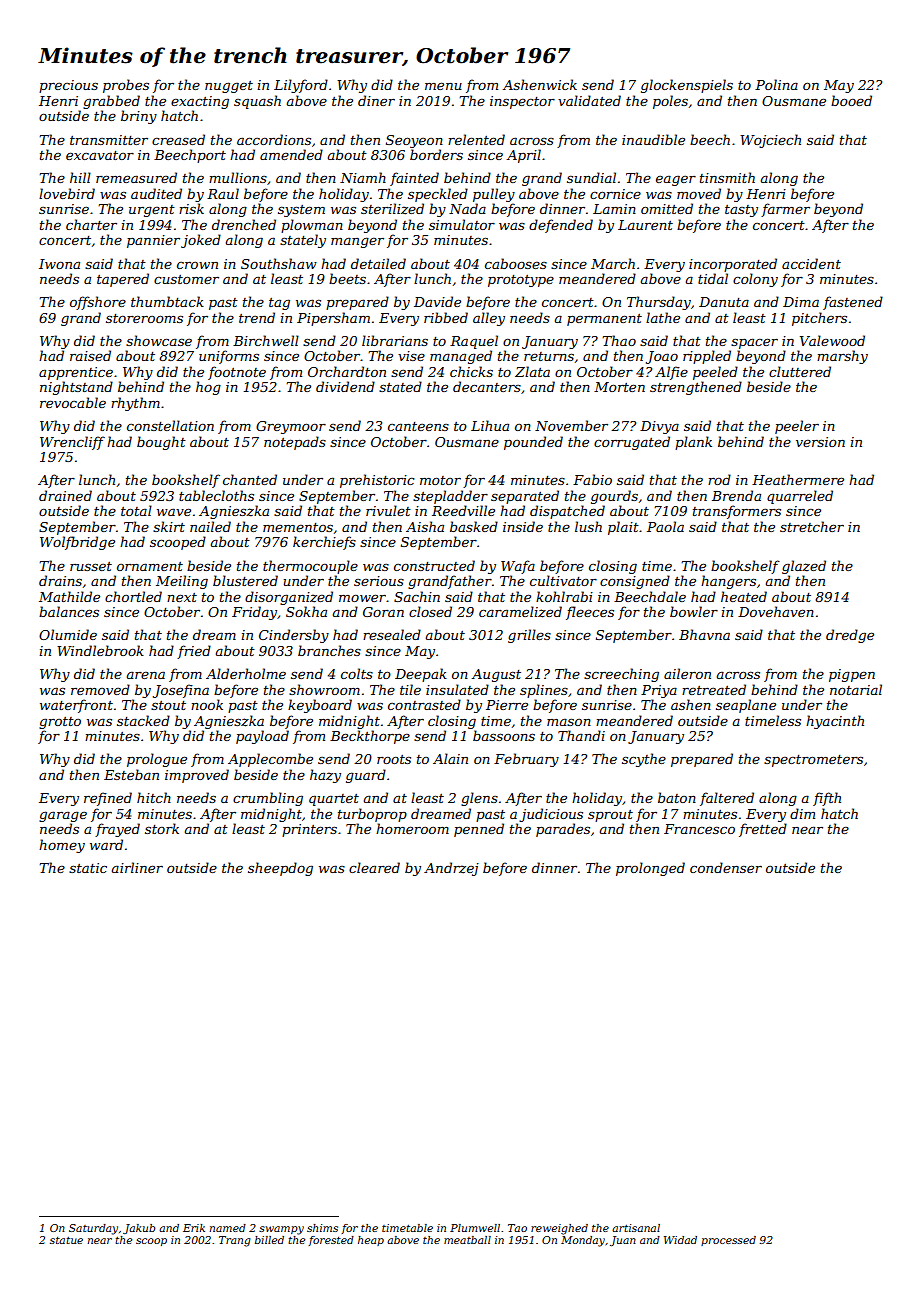  Describe the element at coordinates (443, 86) in the screenshot. I see `menu` at that location.
